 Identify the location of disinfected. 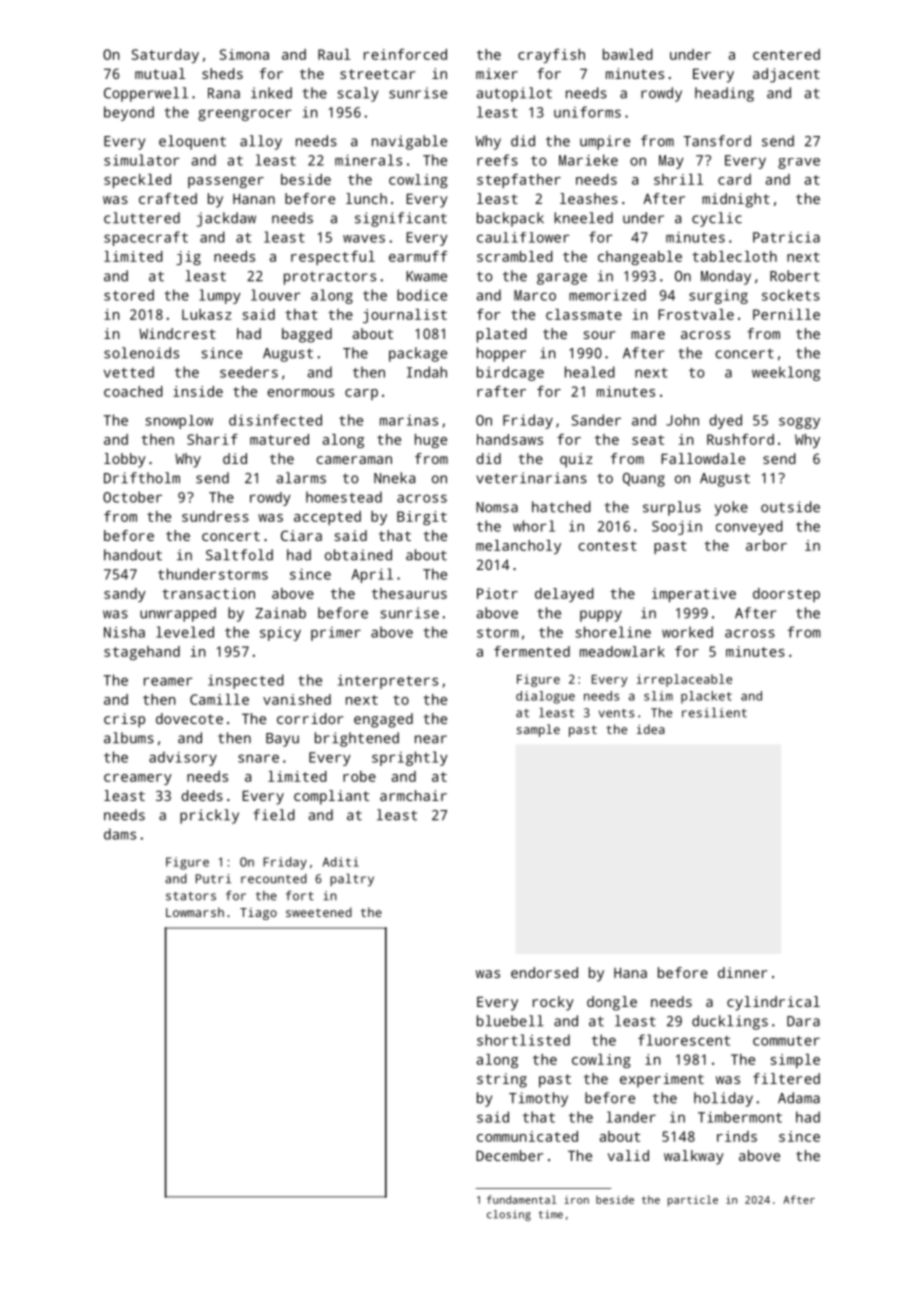
(275, 420).
